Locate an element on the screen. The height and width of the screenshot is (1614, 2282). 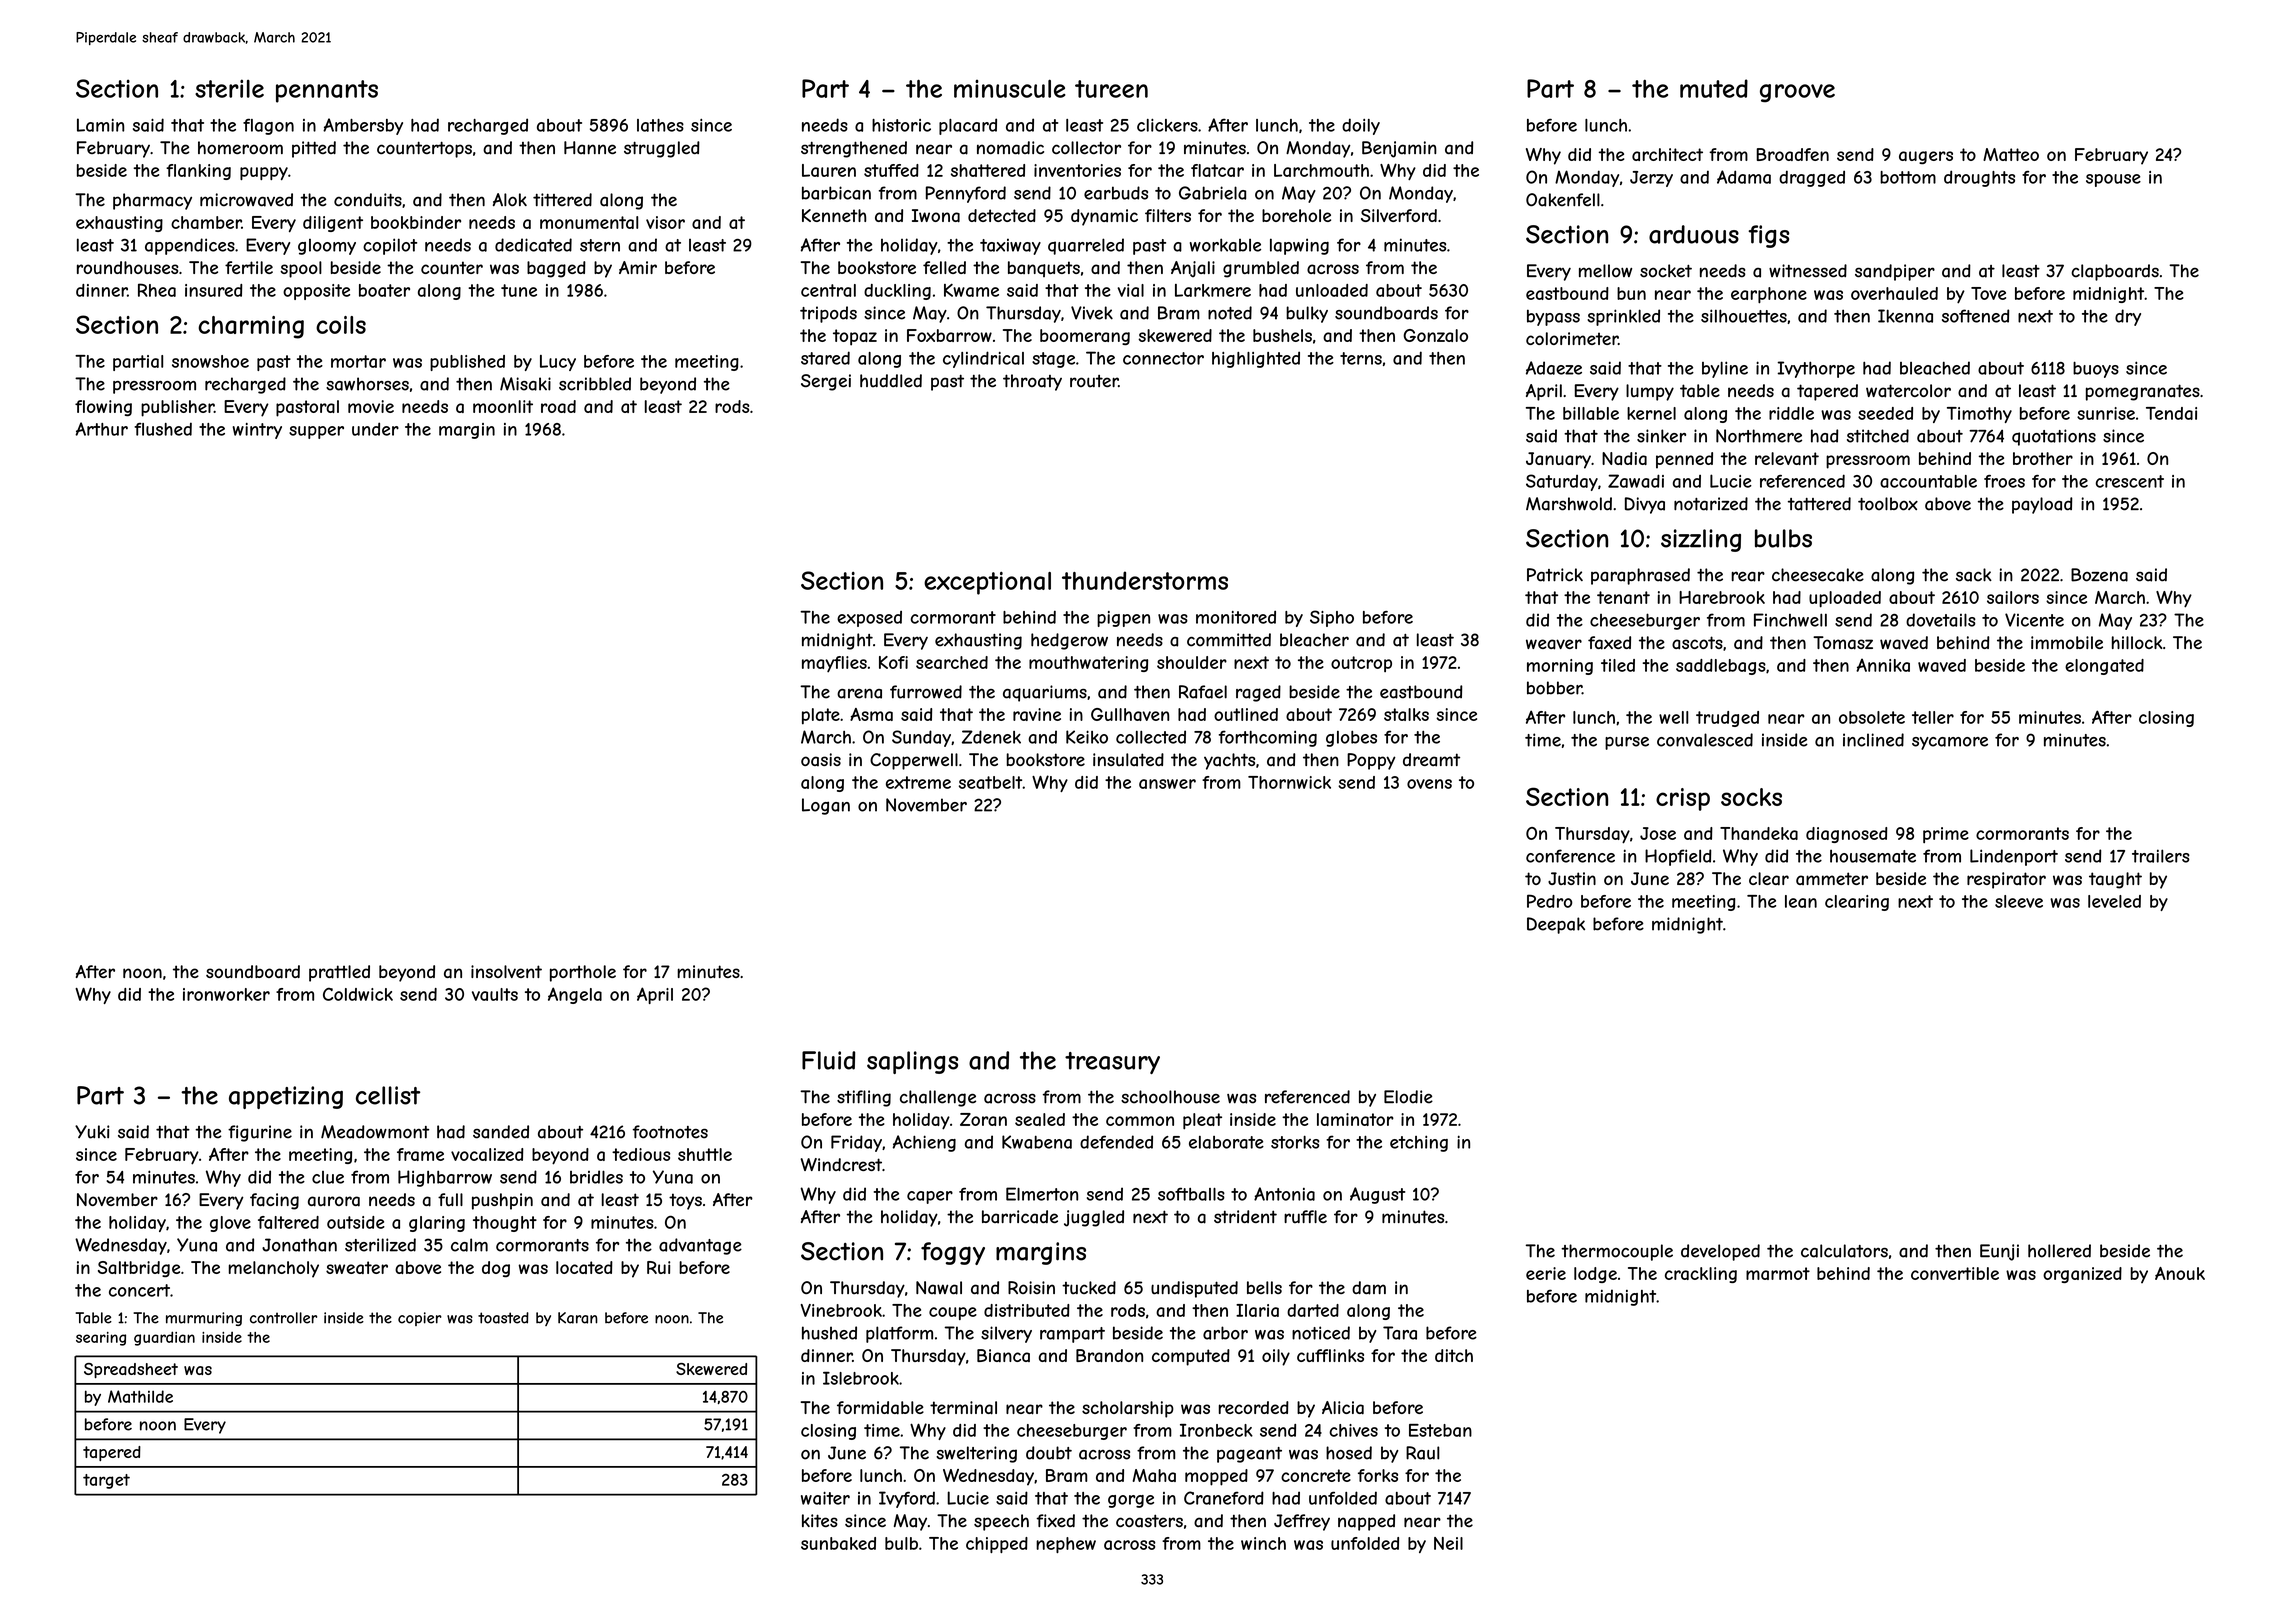
Hanne is located at coordinates (590, 148).
